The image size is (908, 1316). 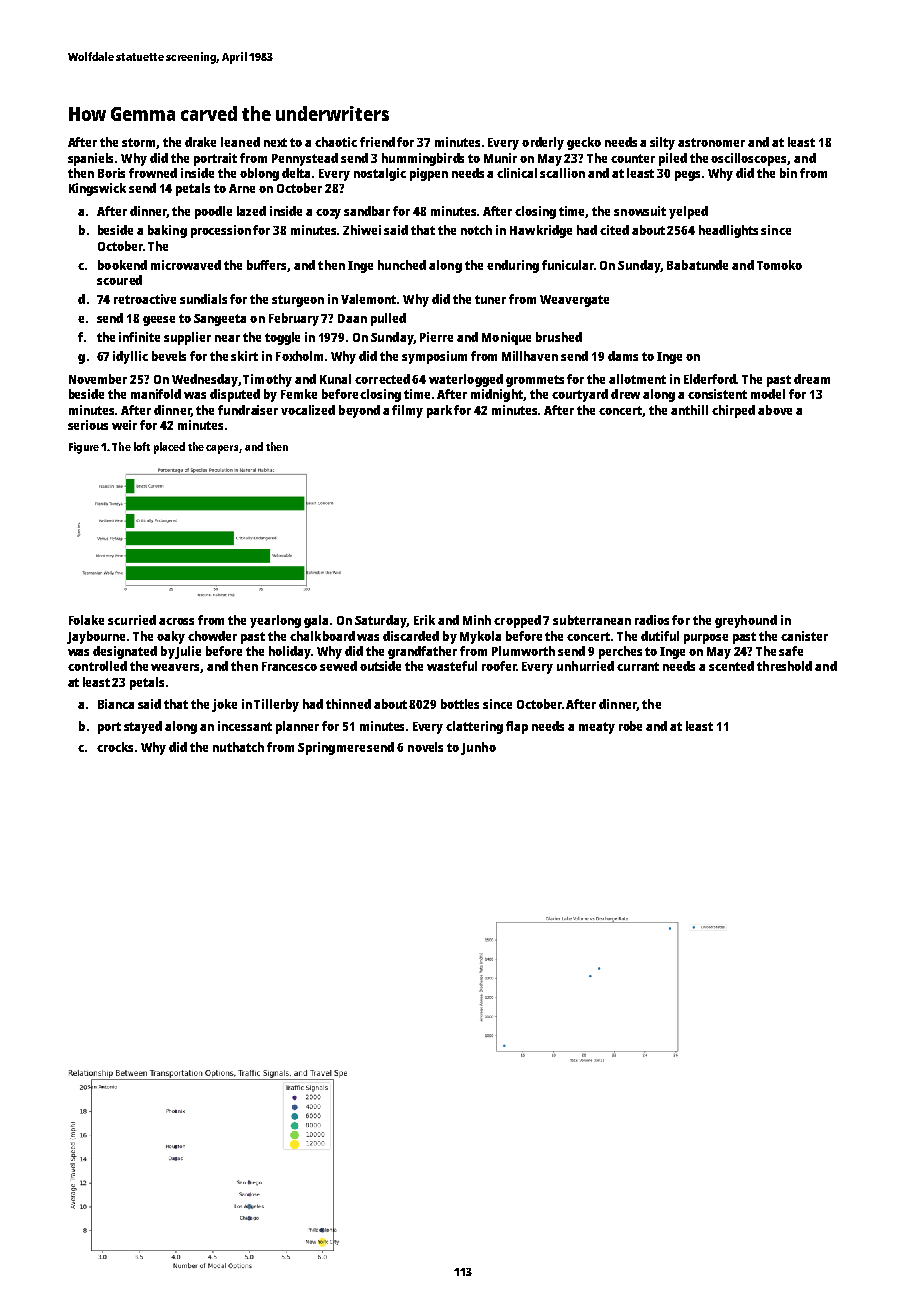 I want to click on sandbar, so click(x=367, y=211).
